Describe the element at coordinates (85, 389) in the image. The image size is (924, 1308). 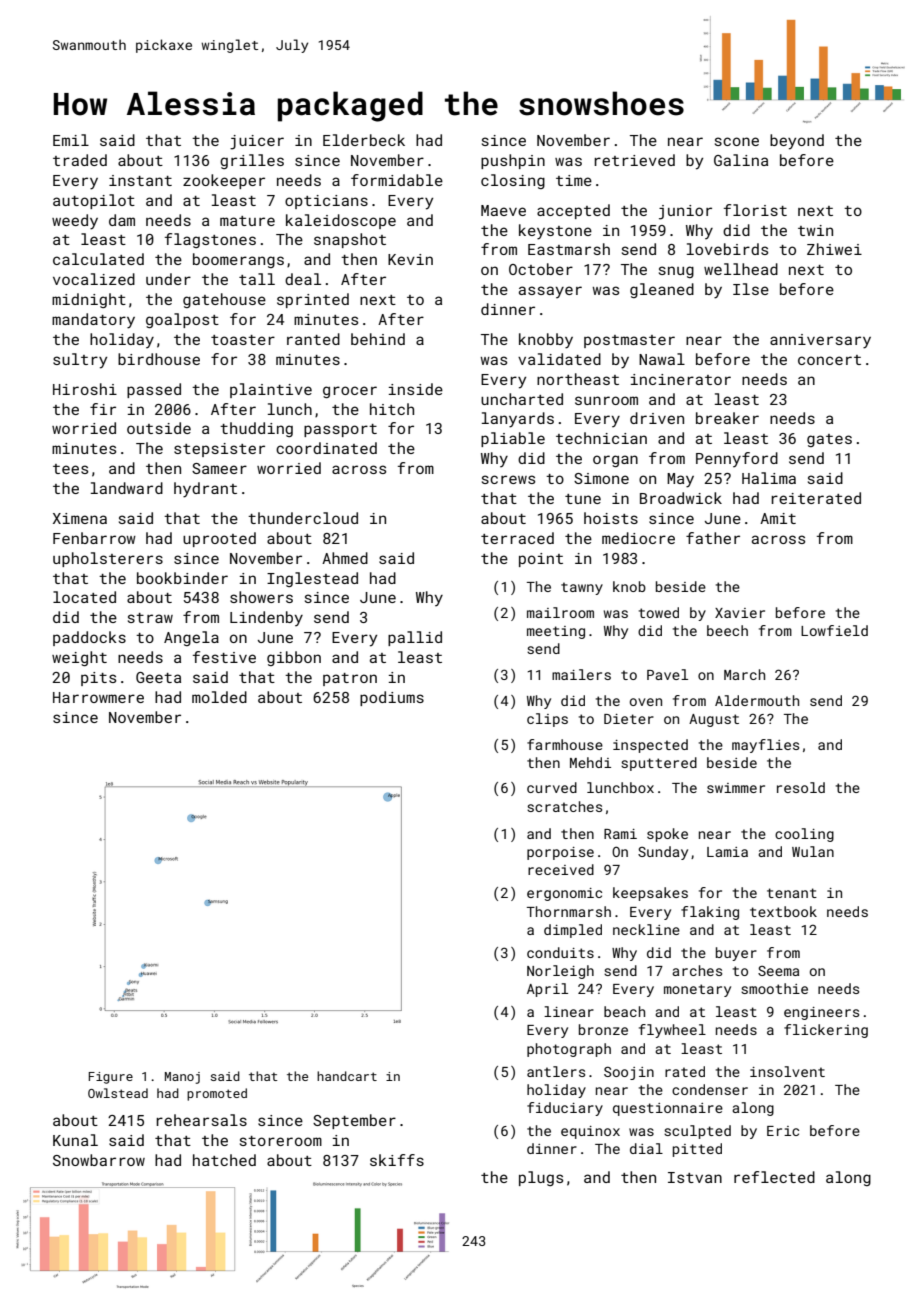
I see `Hiroshi` at that location.
